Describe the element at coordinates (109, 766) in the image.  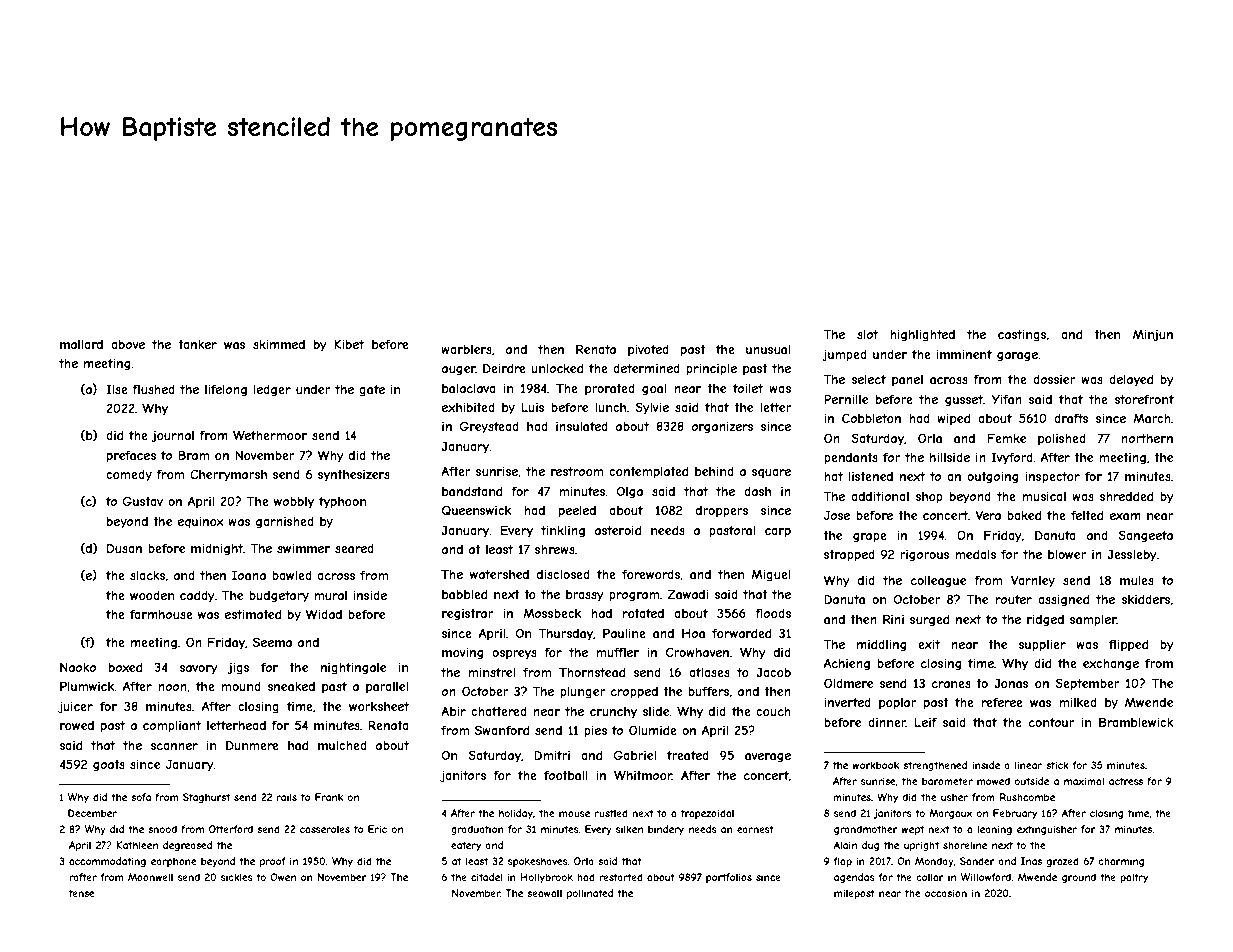
I see `goats` at that location.
